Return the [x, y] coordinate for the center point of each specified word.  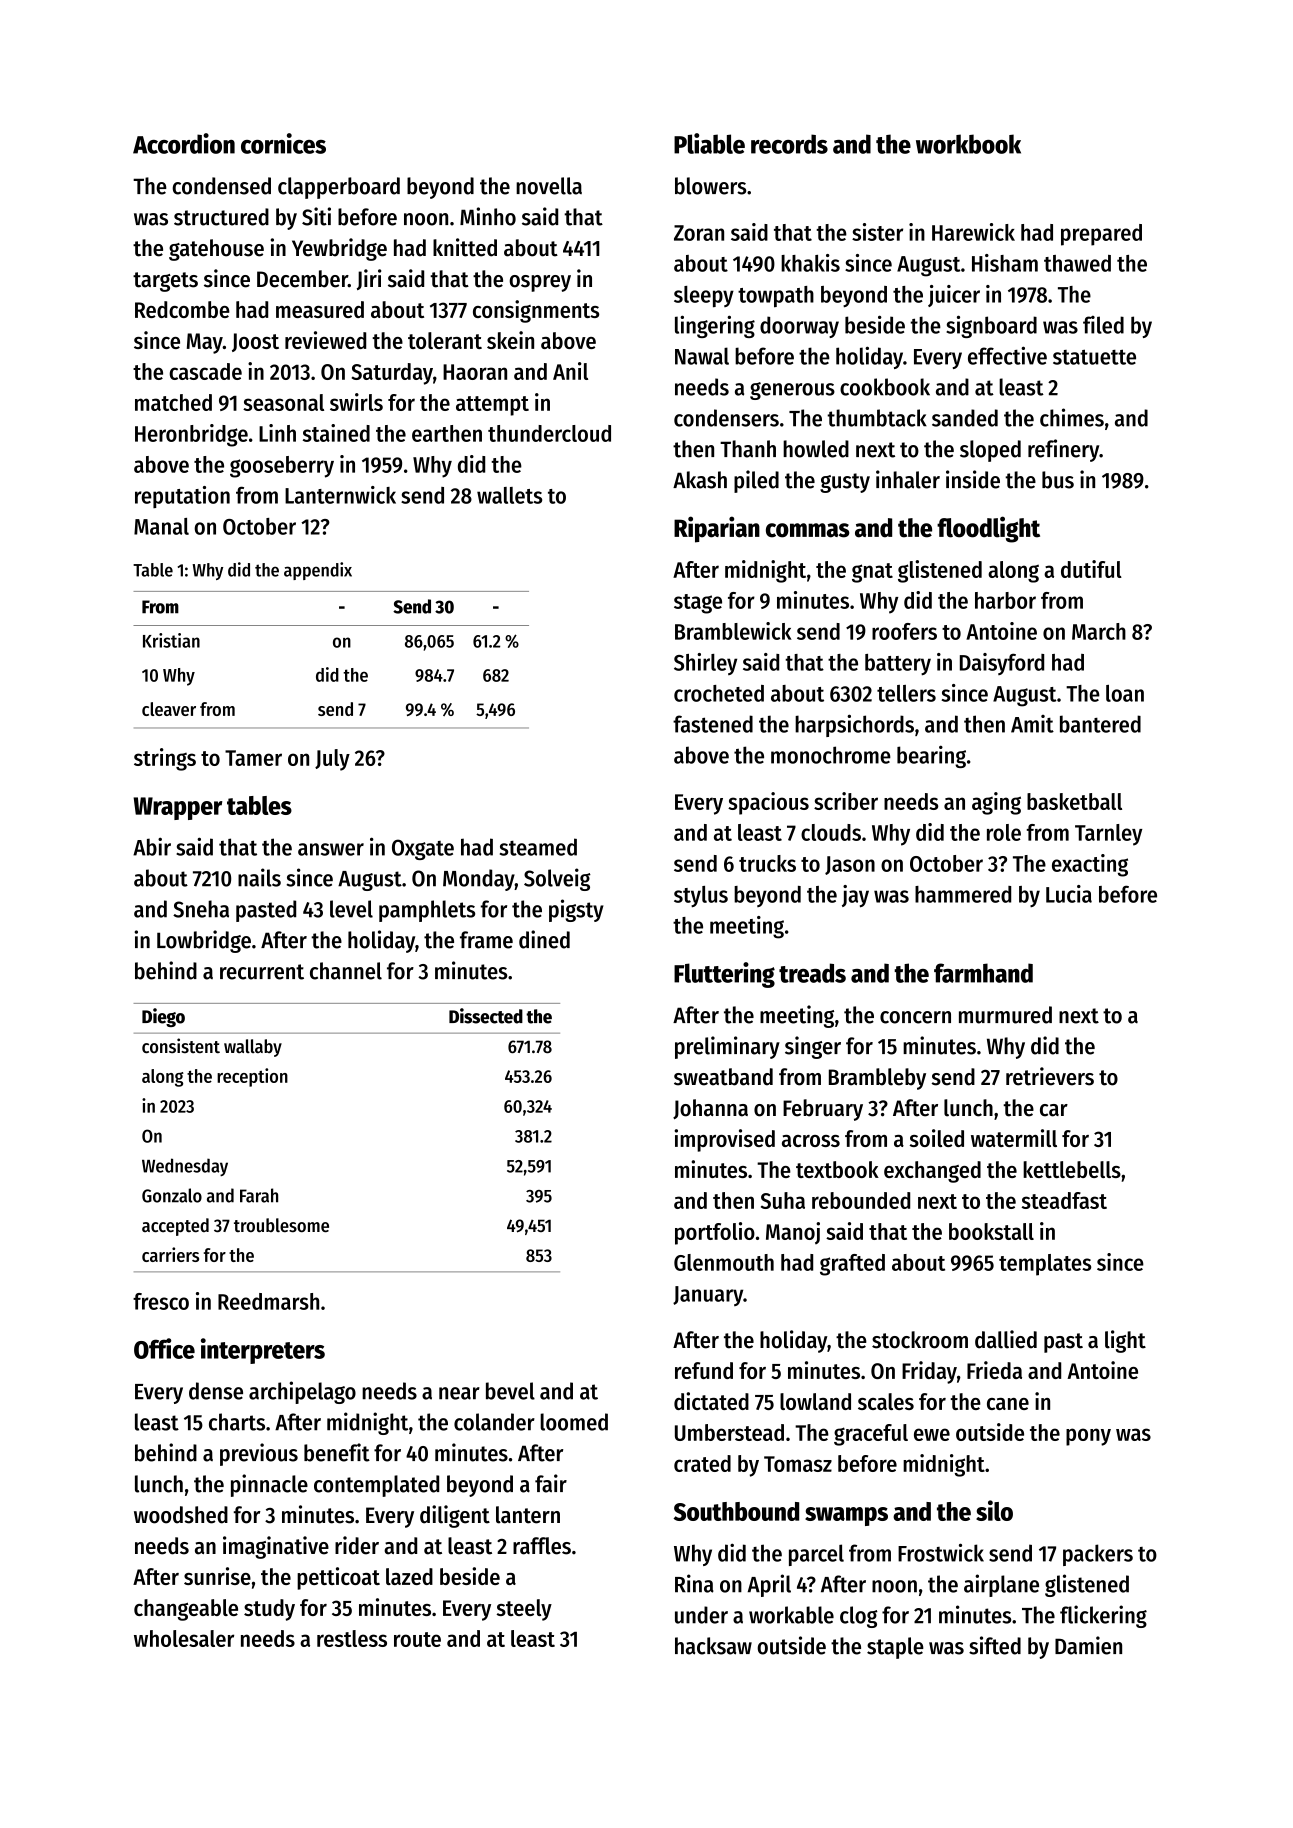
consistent [181, 1046]
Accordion [184, 143]
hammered [963, 894]
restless [352, 1638]
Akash [700, 480]
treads [812, 973]
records [789, 144]
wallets [509, 495]
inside [973, 479]
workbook [968, 144]
